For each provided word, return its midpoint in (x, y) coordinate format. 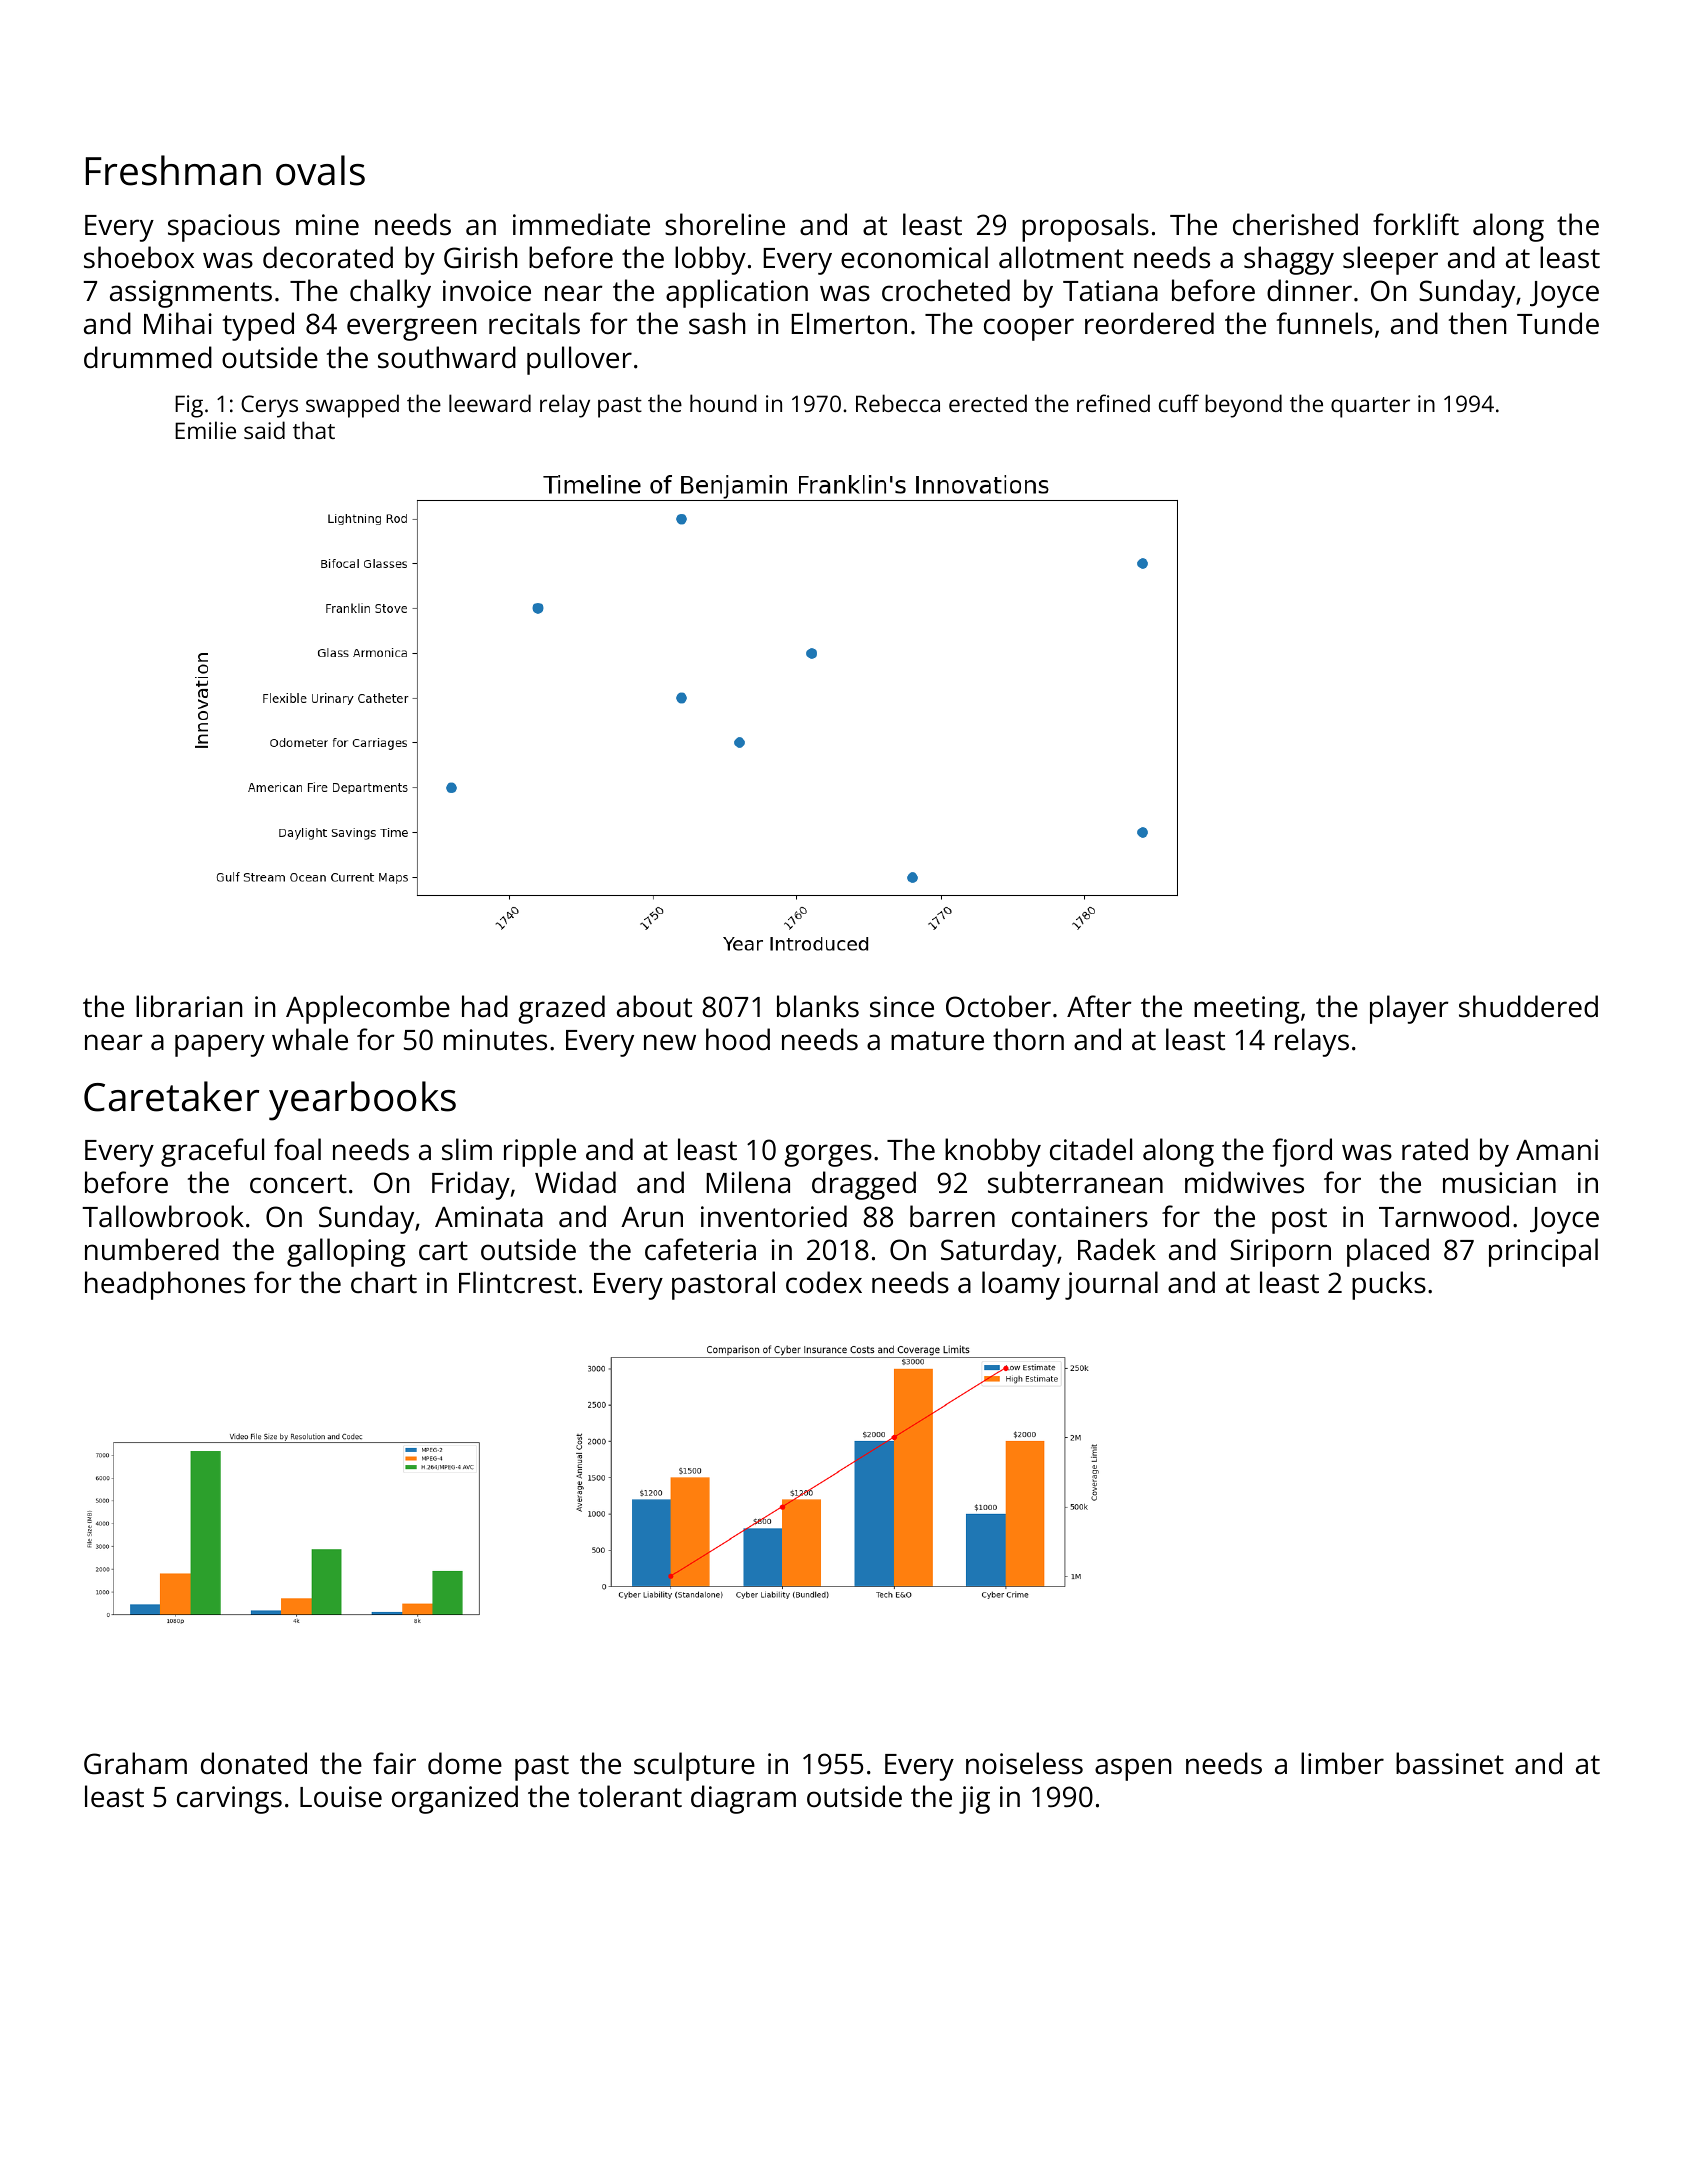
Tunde (1558, 323)
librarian (189, 1006)
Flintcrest (517, 1282)
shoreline (725, 224)
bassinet (1450, 1763)
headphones (165, 1285)
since (902, 1007)
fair (394, 1763)
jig (974, 1800)
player (1409, 1009)
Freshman (173, 170)
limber (1342, 1763)
